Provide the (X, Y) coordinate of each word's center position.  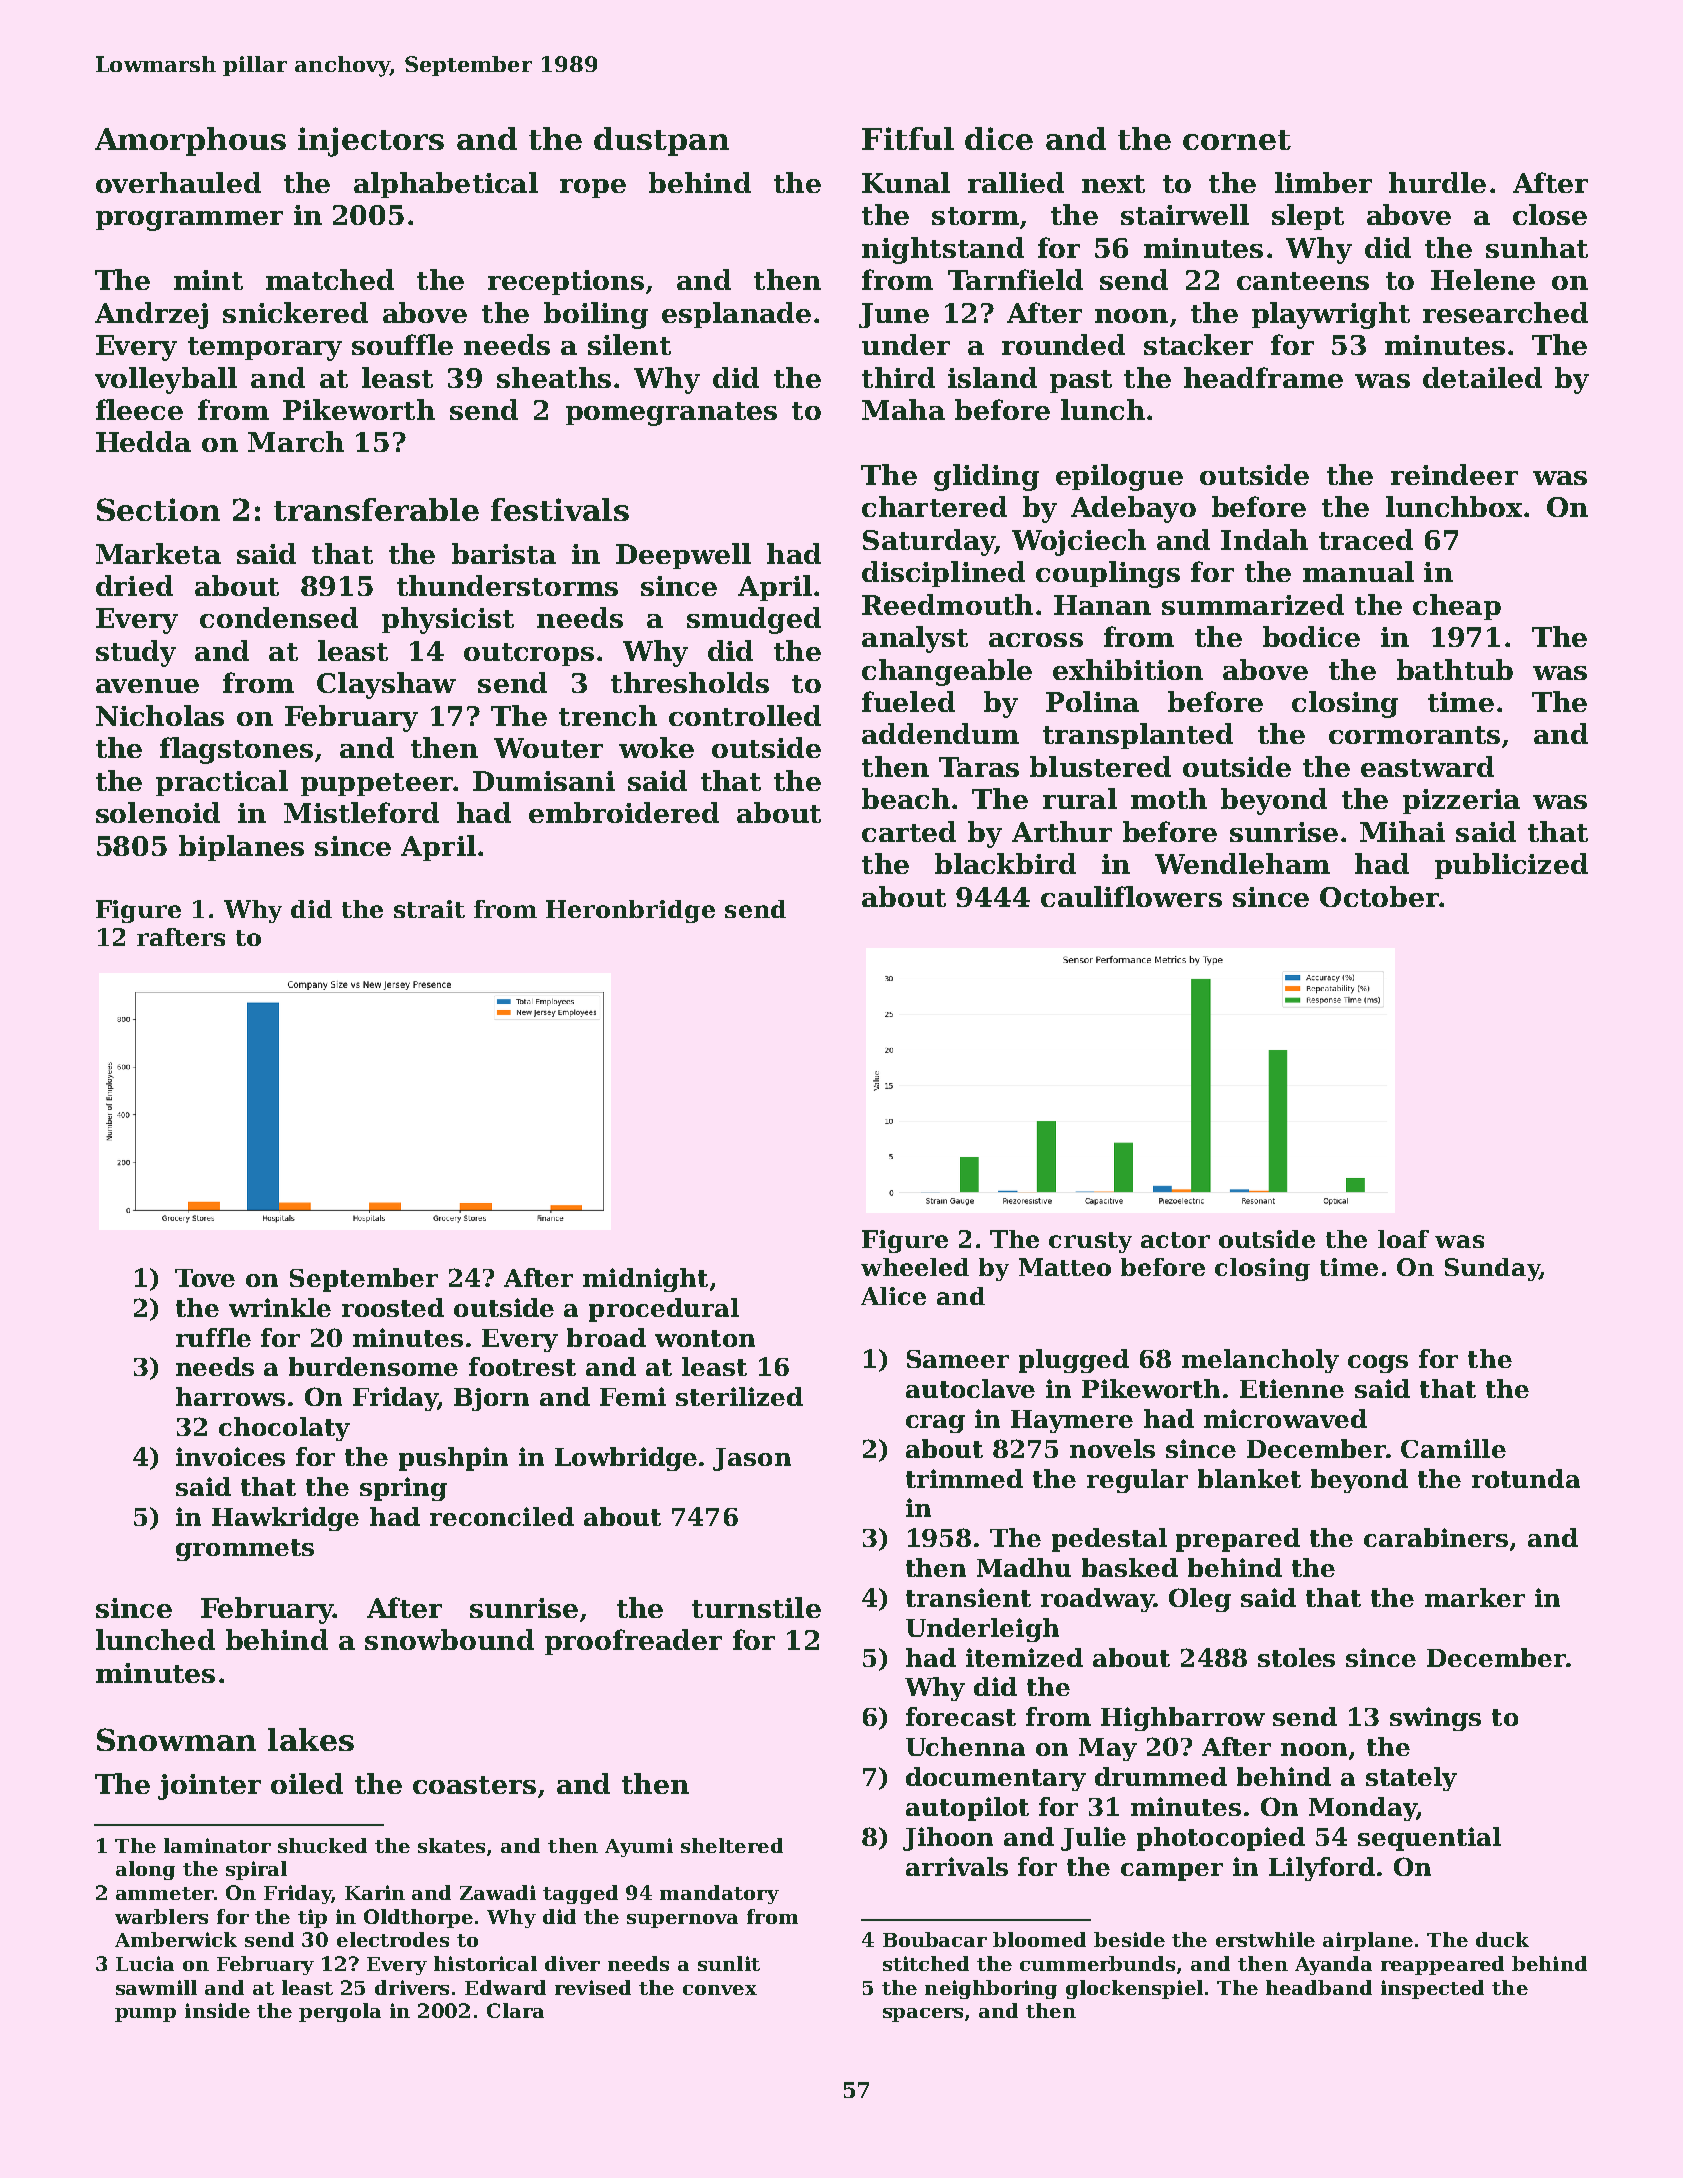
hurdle (1437, 182)
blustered (1100, 766)
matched (330, 279)
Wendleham (1242, 863)
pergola (340, 2012)
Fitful (908, 138)
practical (222, 783)
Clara (515, 2010)
